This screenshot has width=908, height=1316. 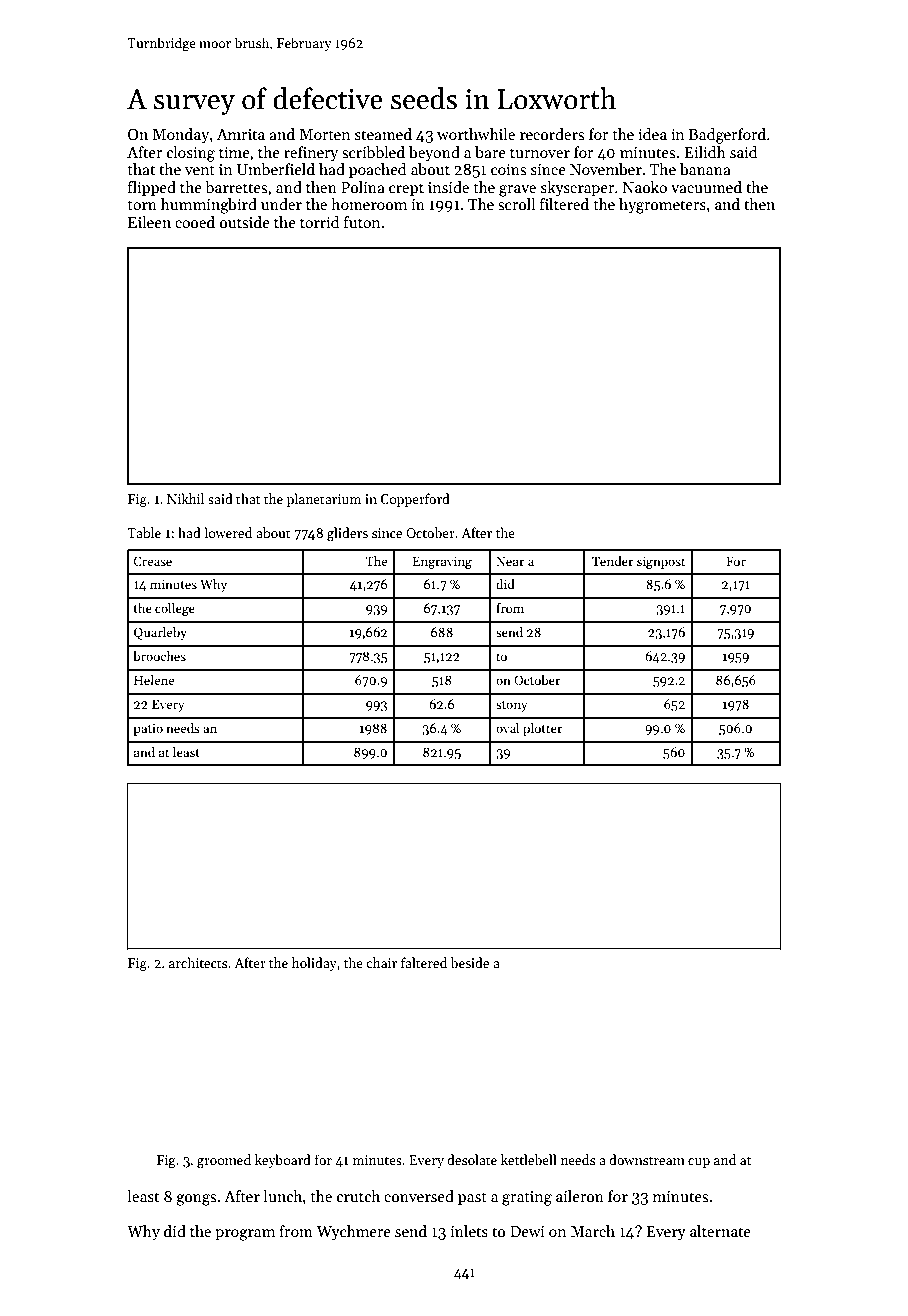 What do you see at coordinates (434, 153) in the screenshot?
I see `beyond` at bounding box center [434, 153].
